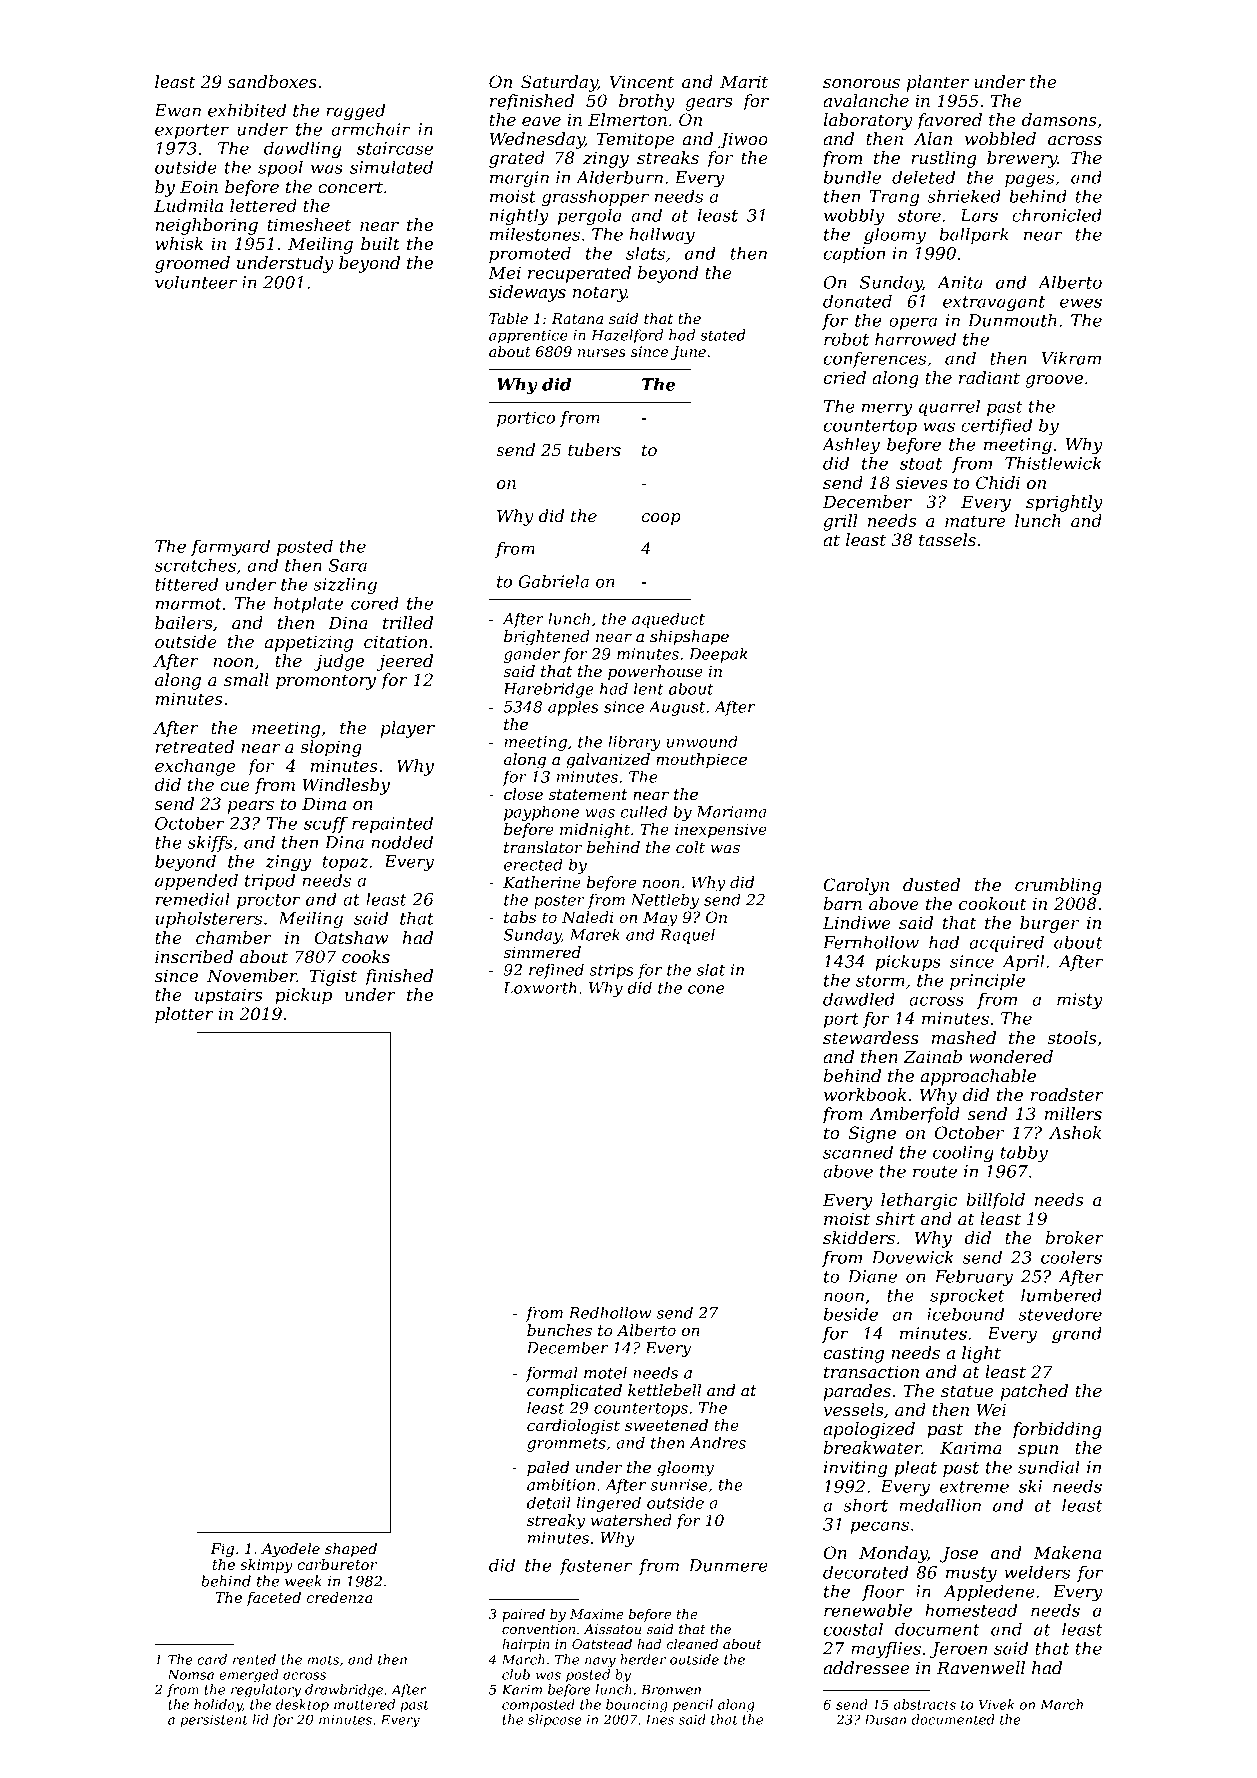 Image resolution: width=1257 pixels, height=1778 pixels. I want to click on Diane, so click(872, 1276).
